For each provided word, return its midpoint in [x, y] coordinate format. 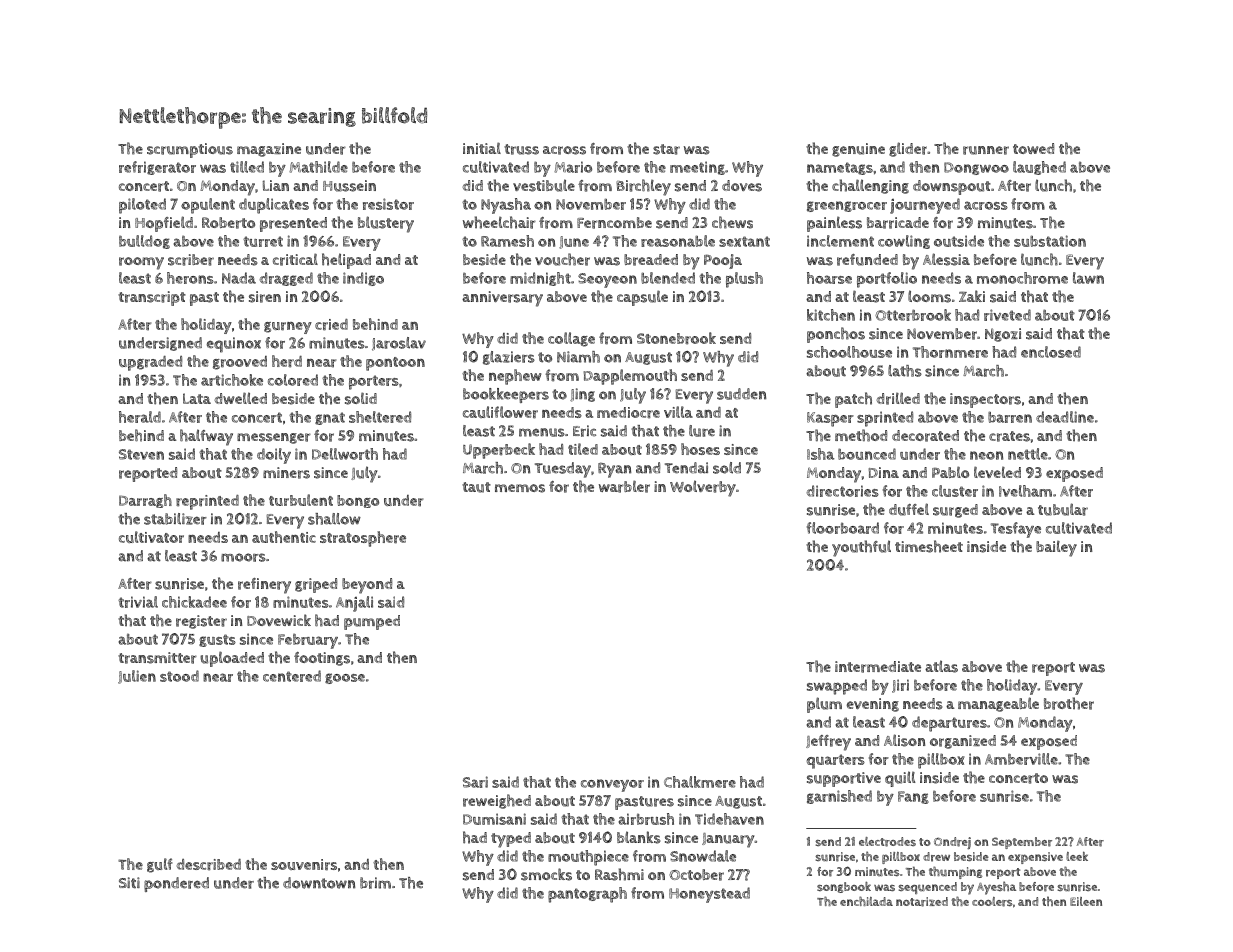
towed [1033, 148]
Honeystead [709, 895]
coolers [992, 902]
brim [375, 883]
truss [521, 149]
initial [482, 148]
